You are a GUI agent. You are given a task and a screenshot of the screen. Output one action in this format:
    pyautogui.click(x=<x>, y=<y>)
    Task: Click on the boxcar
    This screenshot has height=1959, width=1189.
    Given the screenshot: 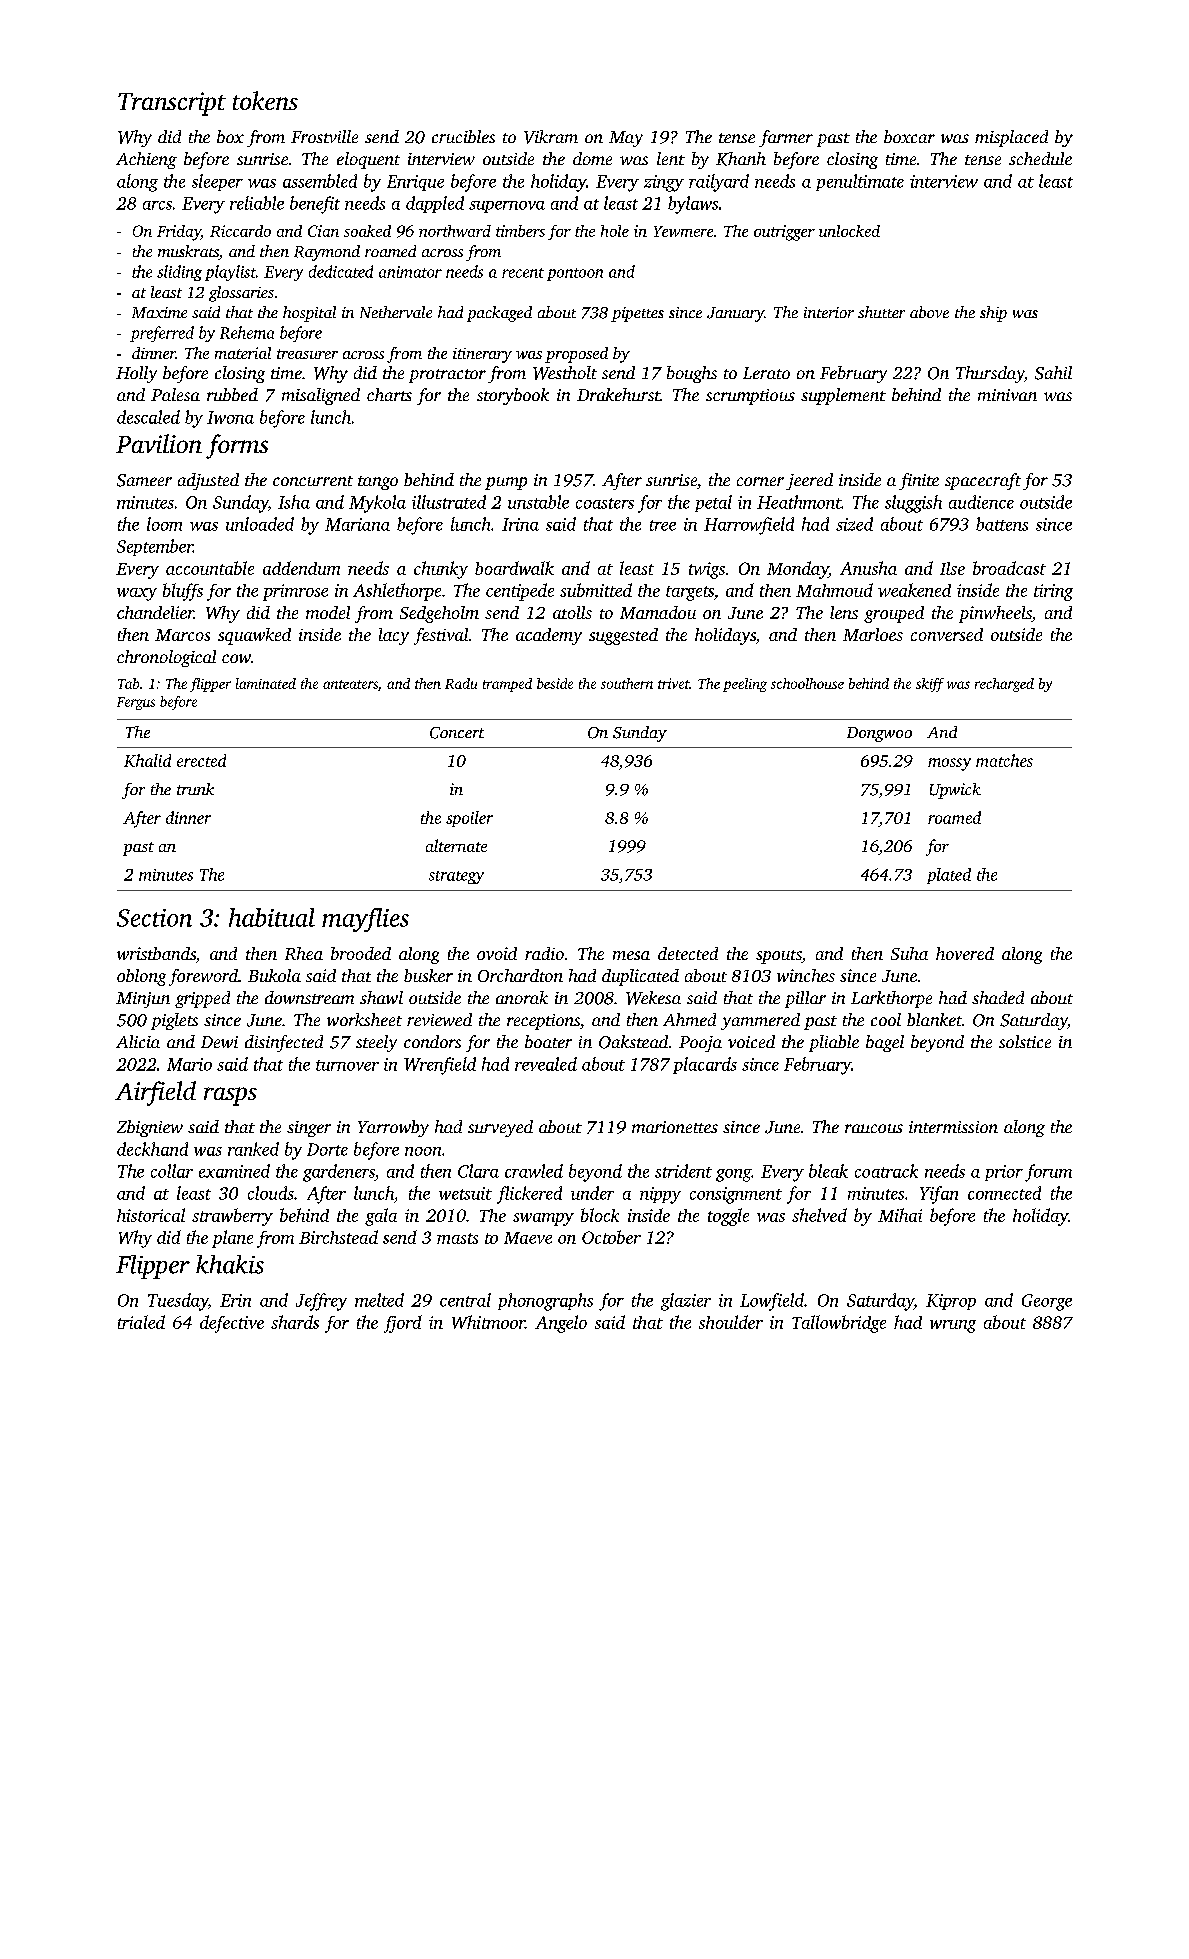 What is the action you would take?
    pyautogui.click(x=909, y=136)
